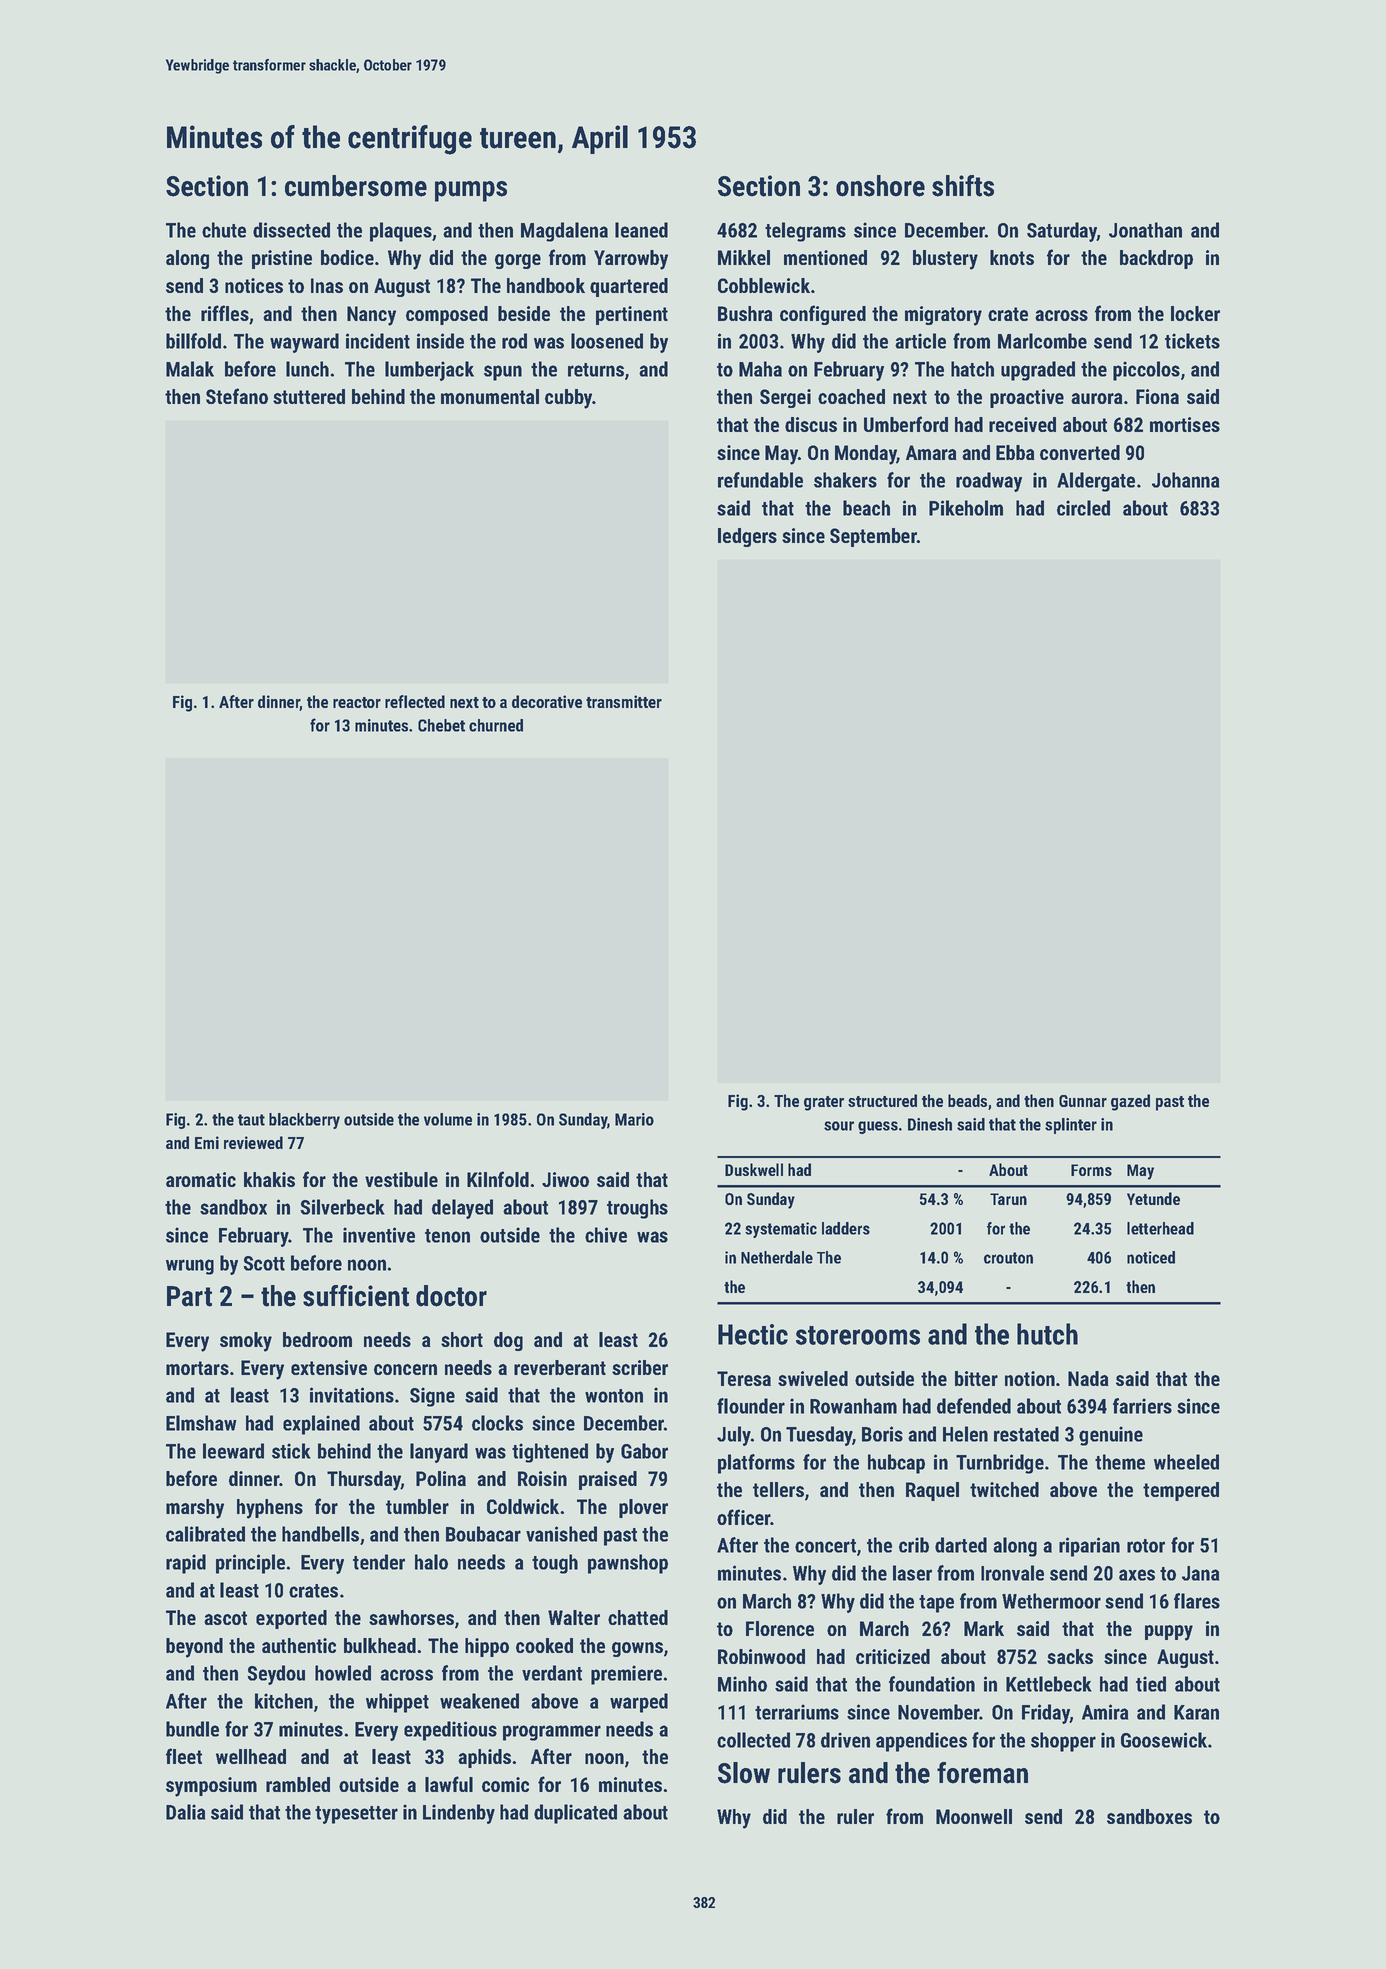 Image resolution: width=1386 pixels, height=1969 pixels. What do you see at coordinates (401, 1179) in the screenshot?
I see `vestibule` at bounding box center [401, 1179].
